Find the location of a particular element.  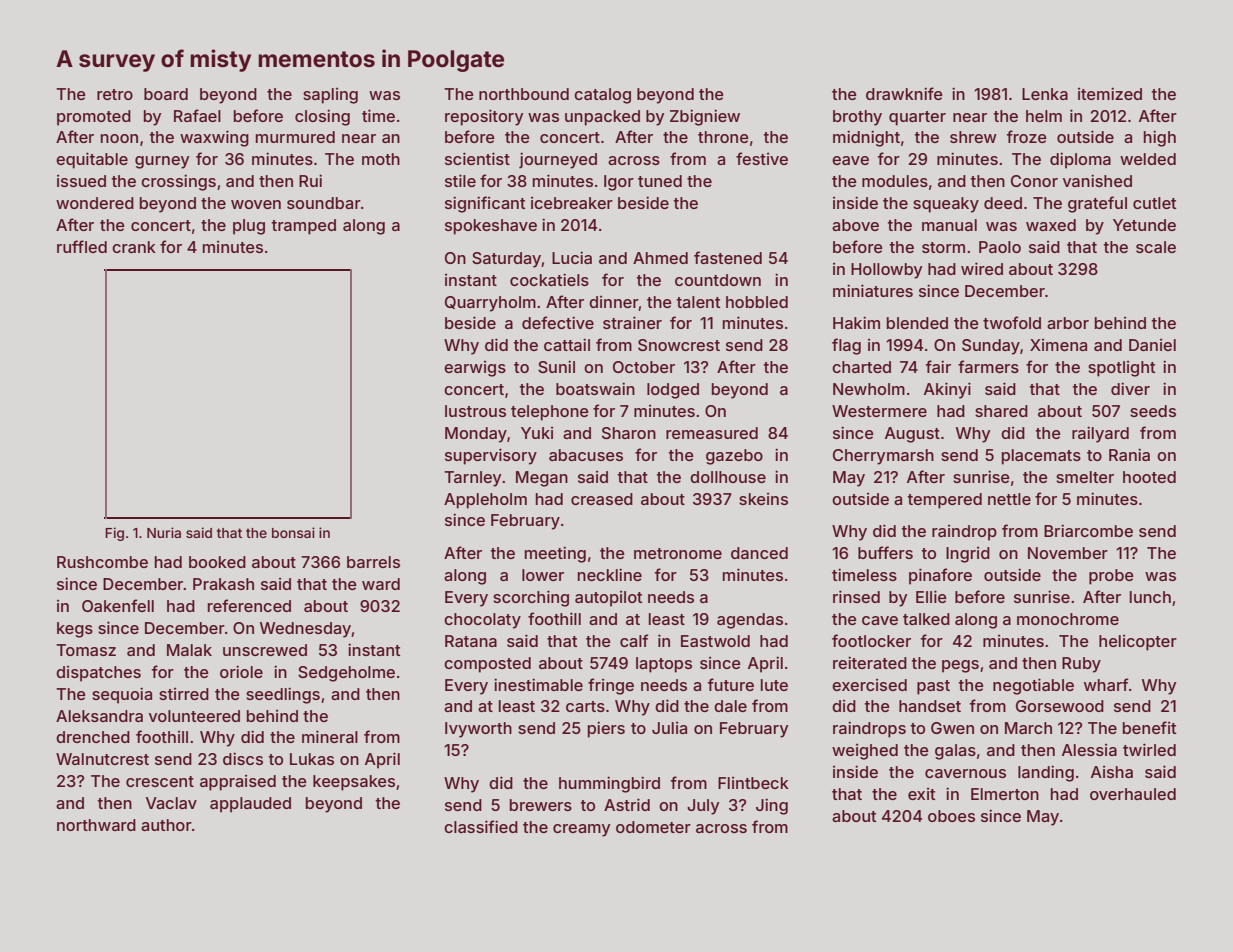

author is located at coordinates (166, 825).
